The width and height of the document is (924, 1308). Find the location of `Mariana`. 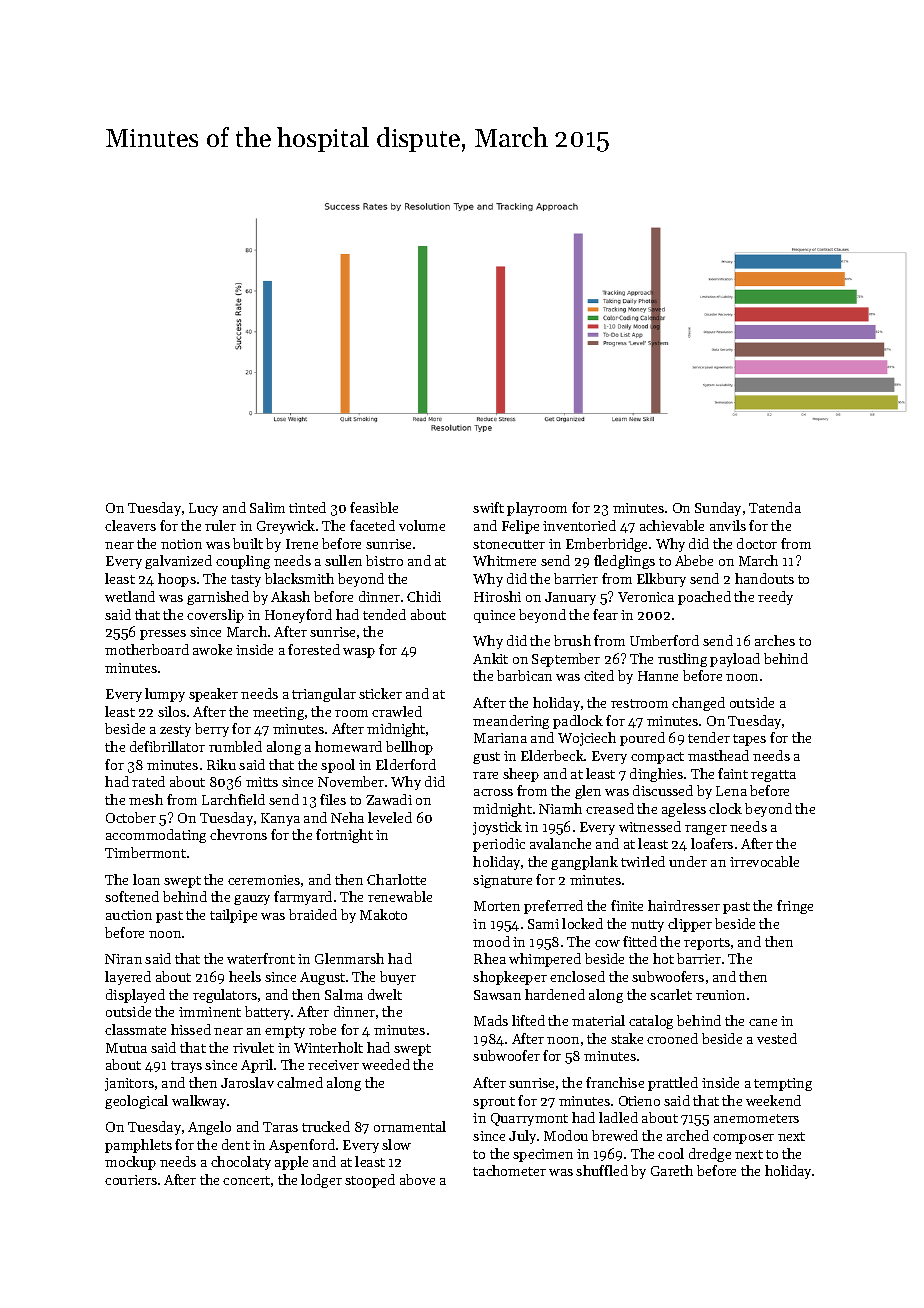

Mariana is located at coordinates (500, 738).
